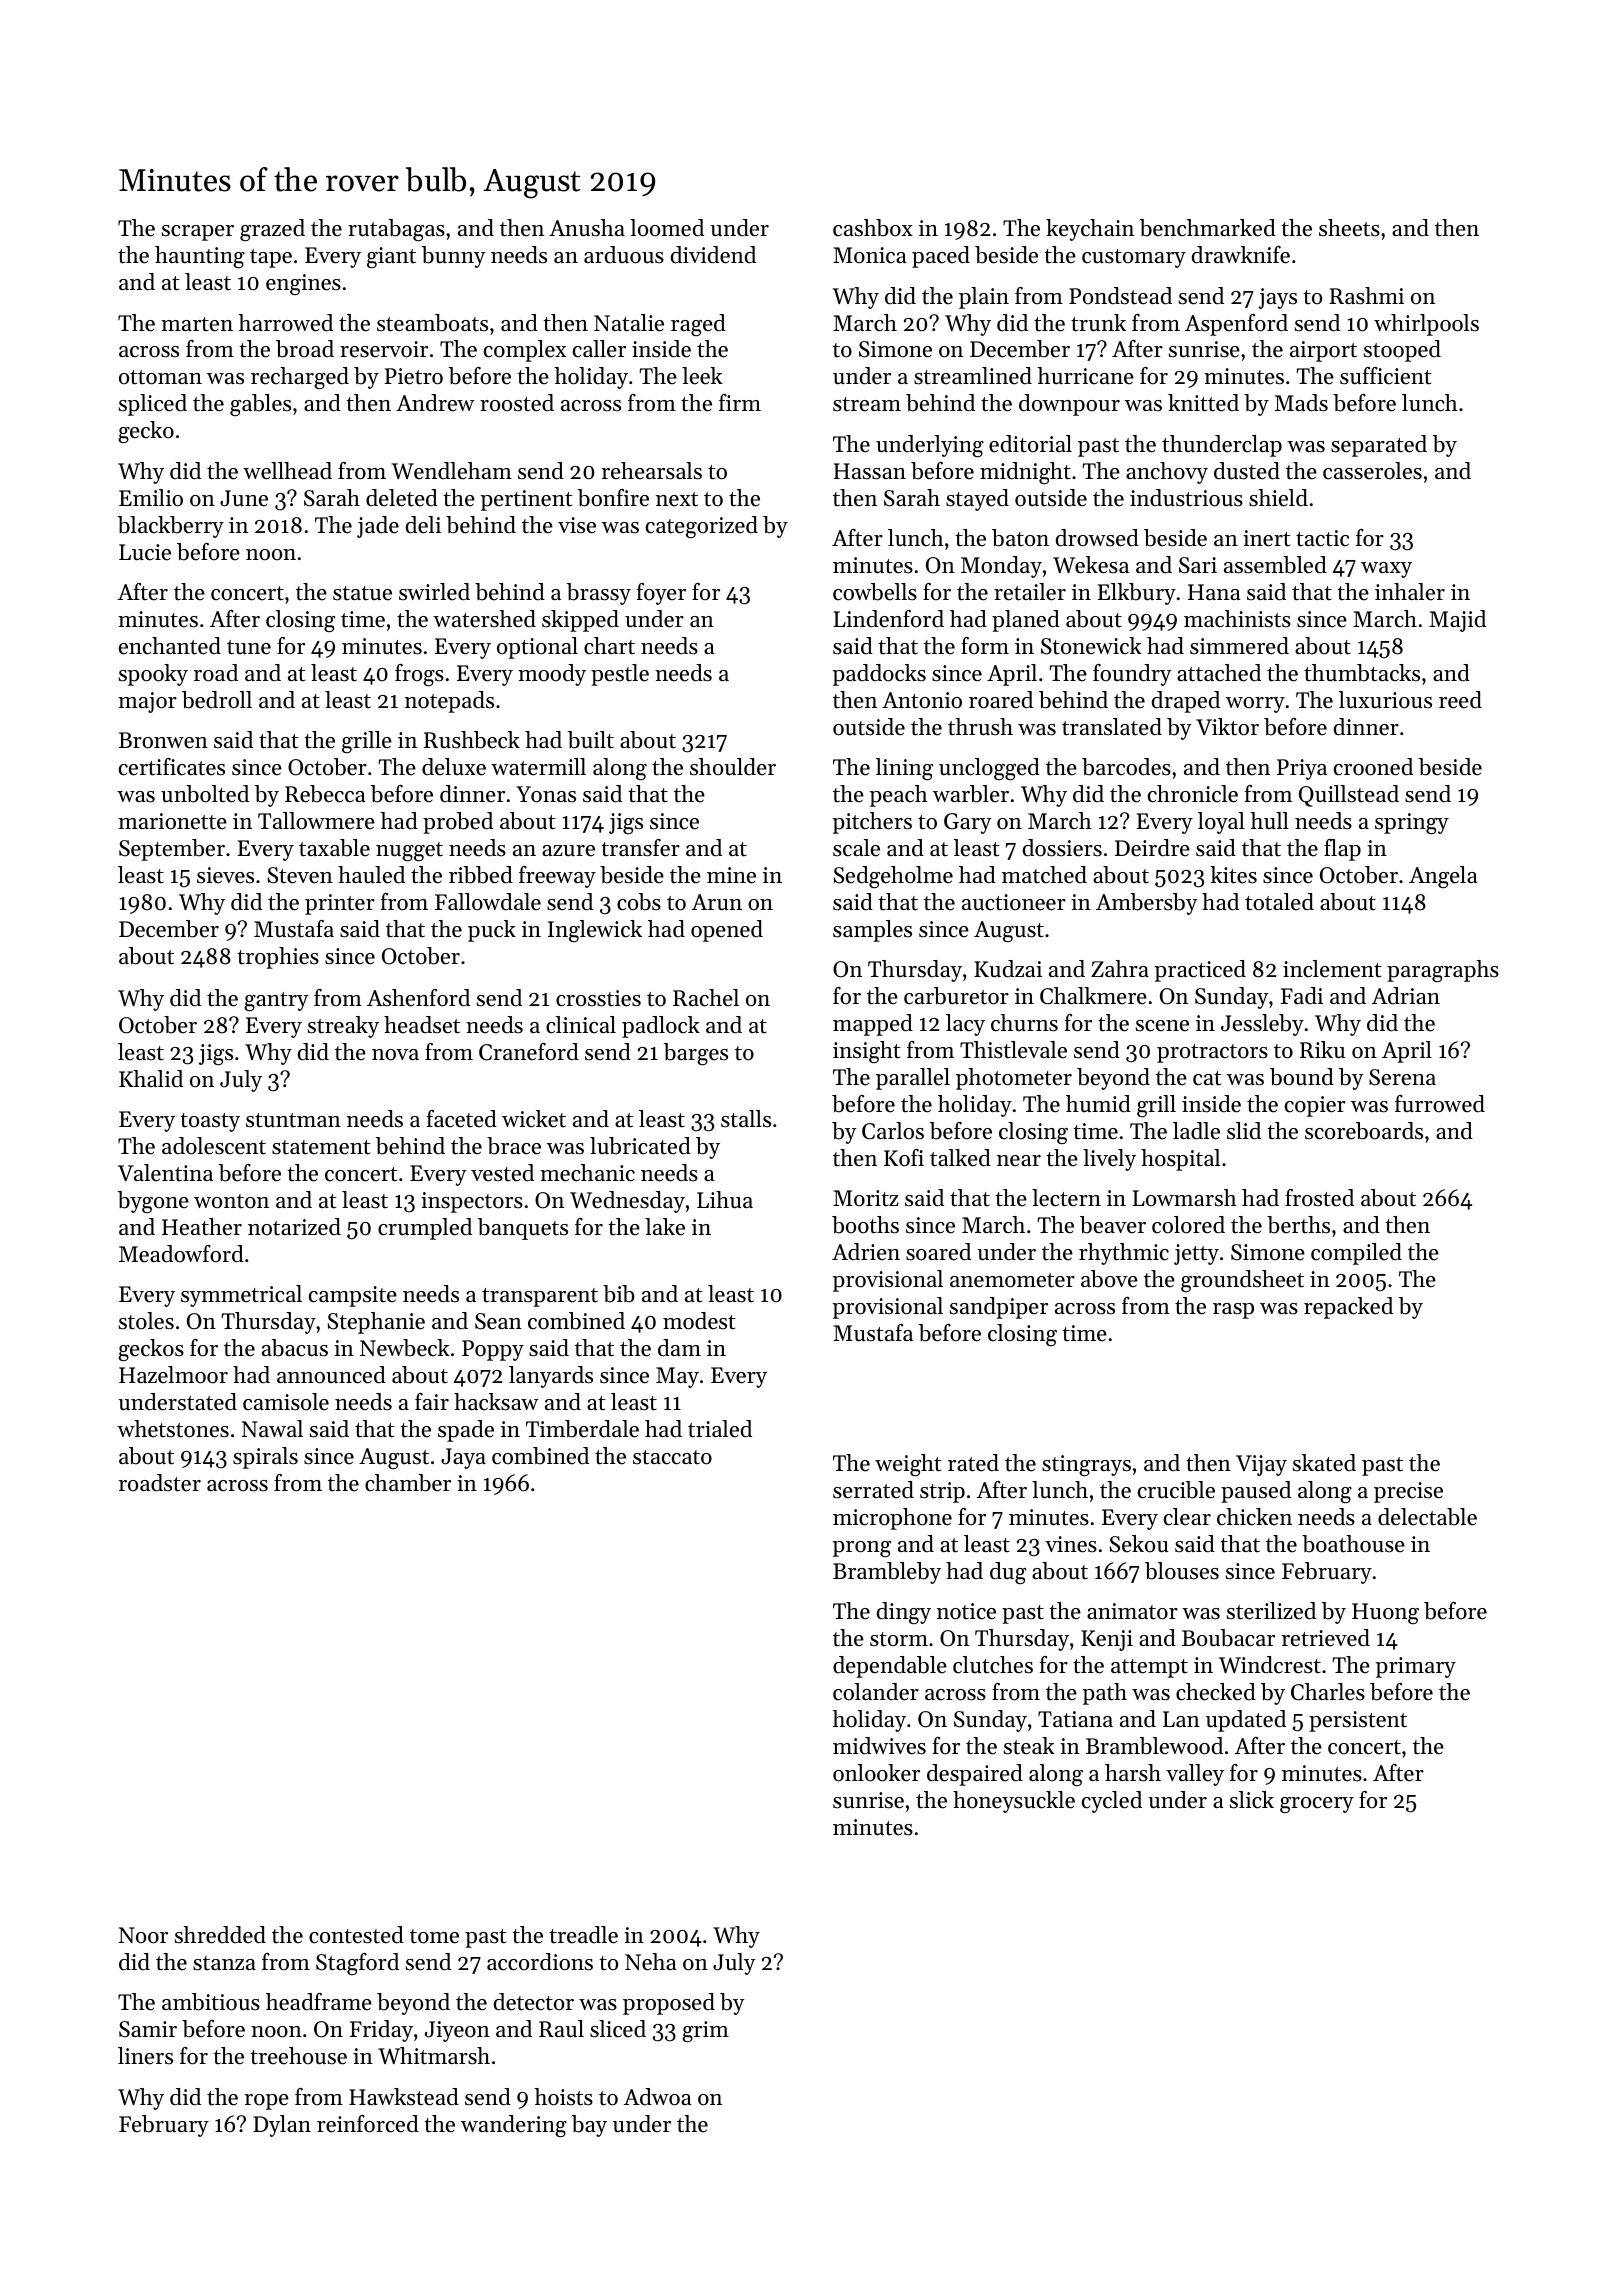 This document has width=1620, height=2292. Describe the element at coordinates (151, 1079) in the document. I see `Khalid` at that location.
